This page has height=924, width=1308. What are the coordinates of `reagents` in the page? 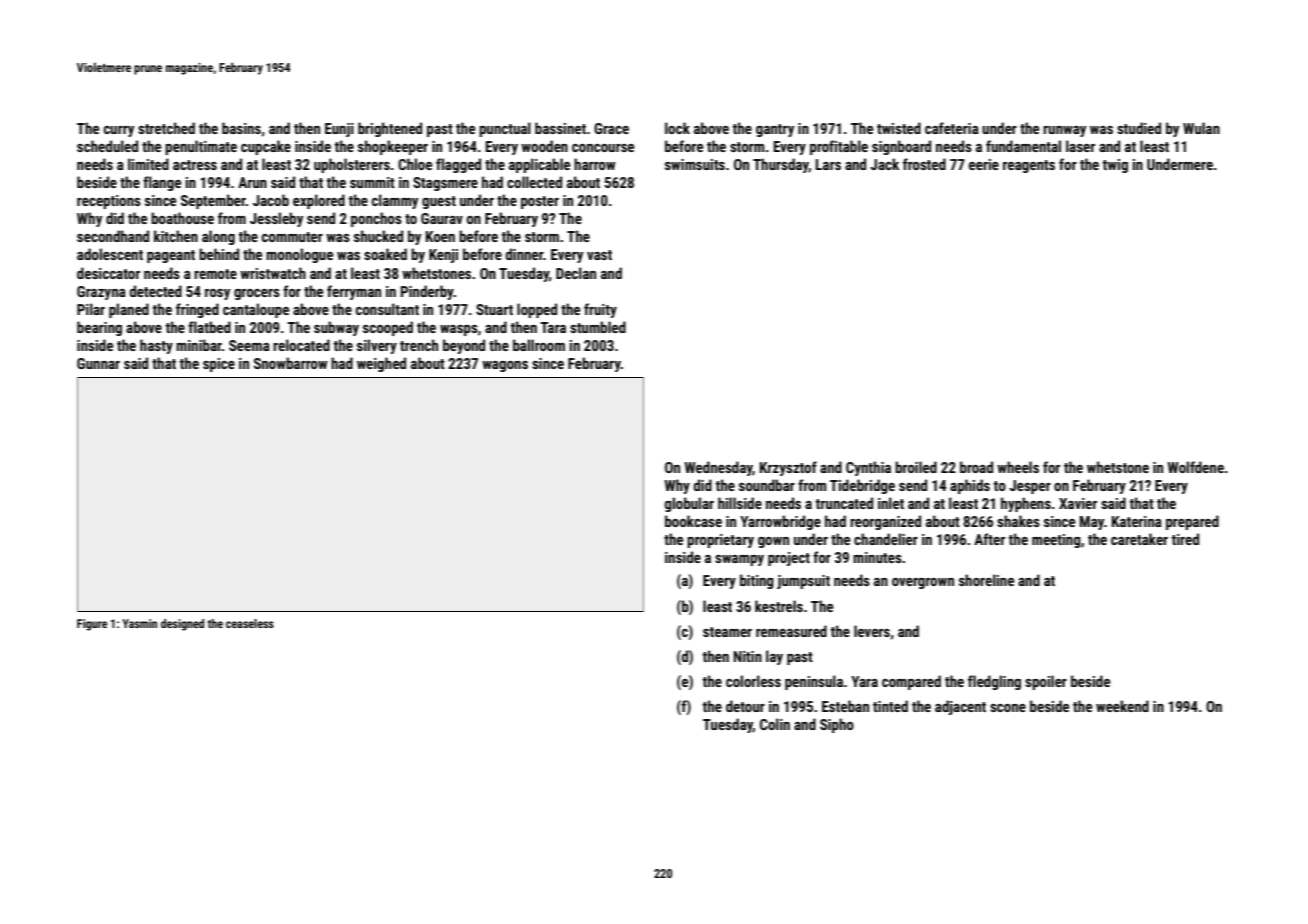 It's located at (1029, 166).
